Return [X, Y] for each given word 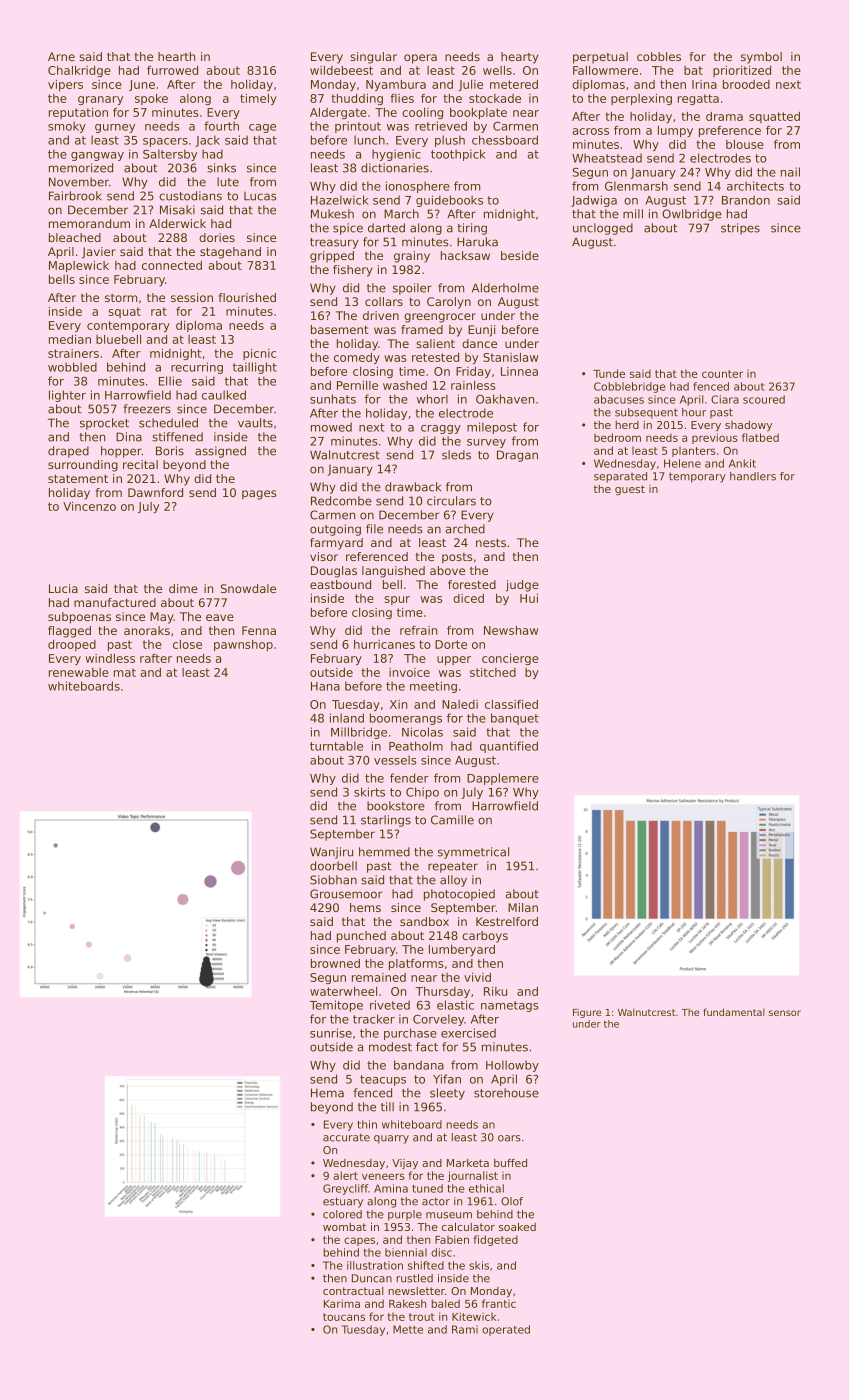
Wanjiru [331, 853]
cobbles [659, 56]
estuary [343, 1202]
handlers [753, 476]
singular [373, 58]
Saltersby [170, 155]
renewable [79, 672]
